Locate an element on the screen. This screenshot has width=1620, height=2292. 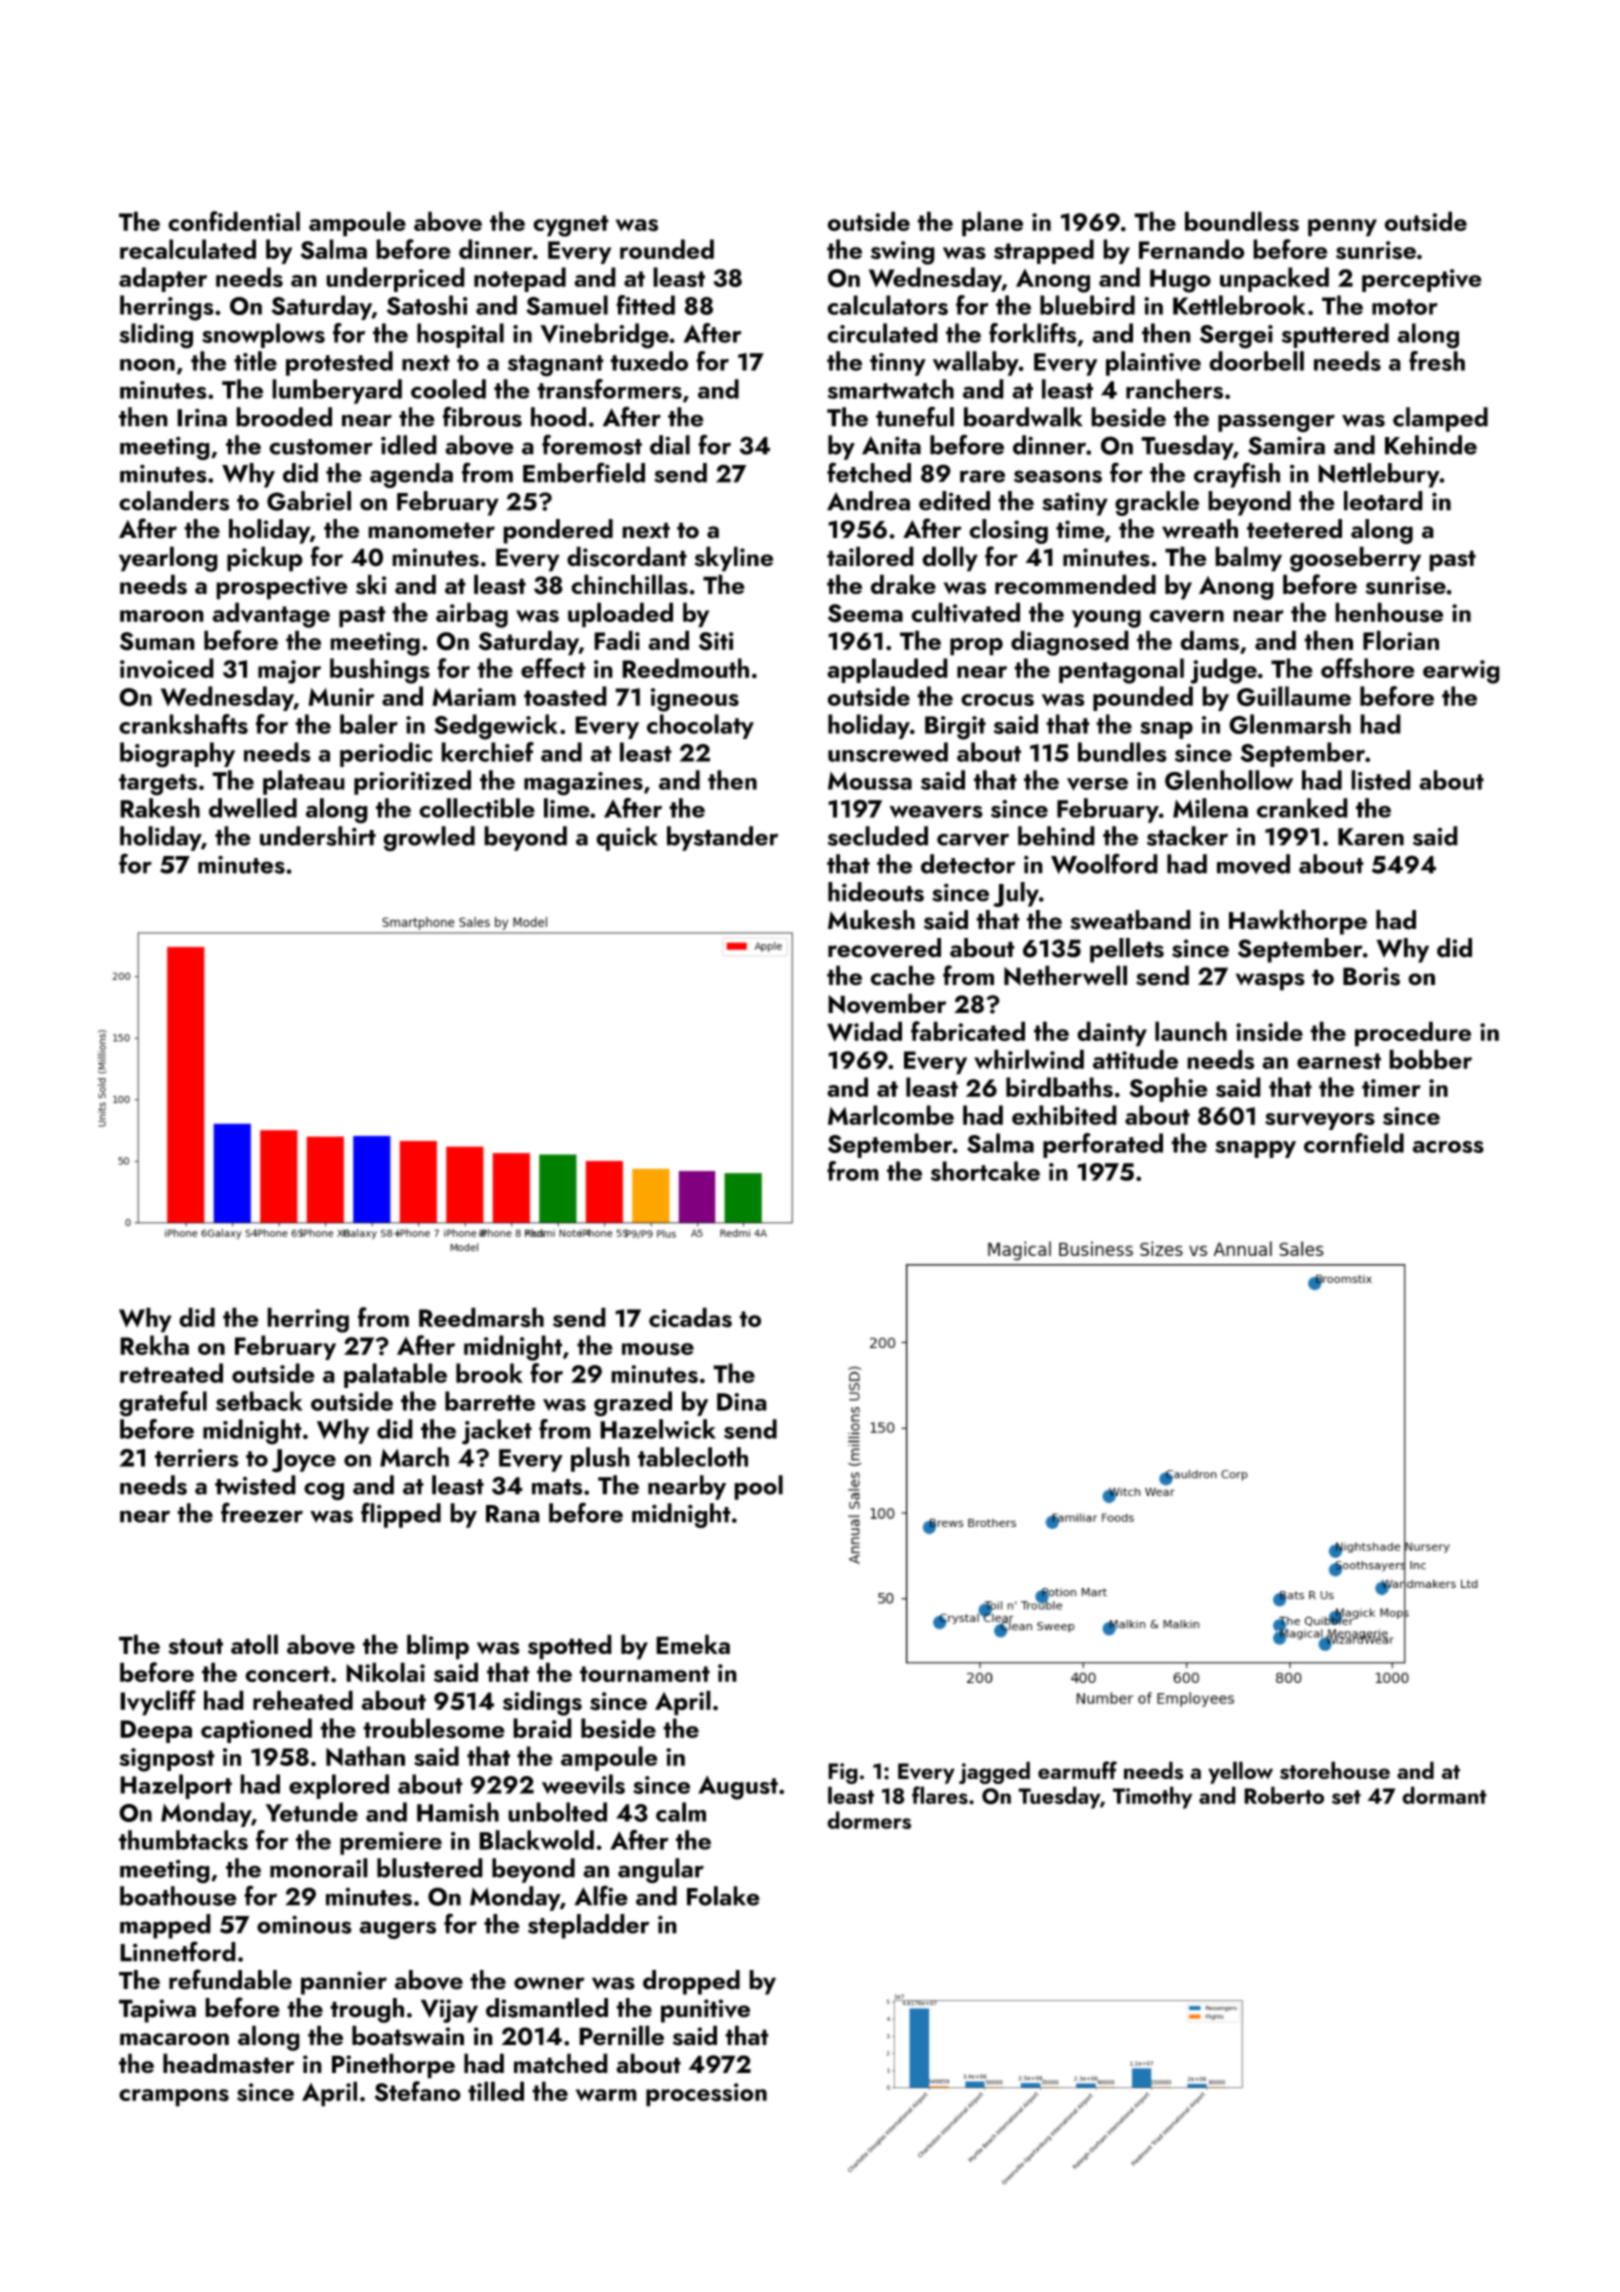
jagged is located at coordinates (994, 1772).
